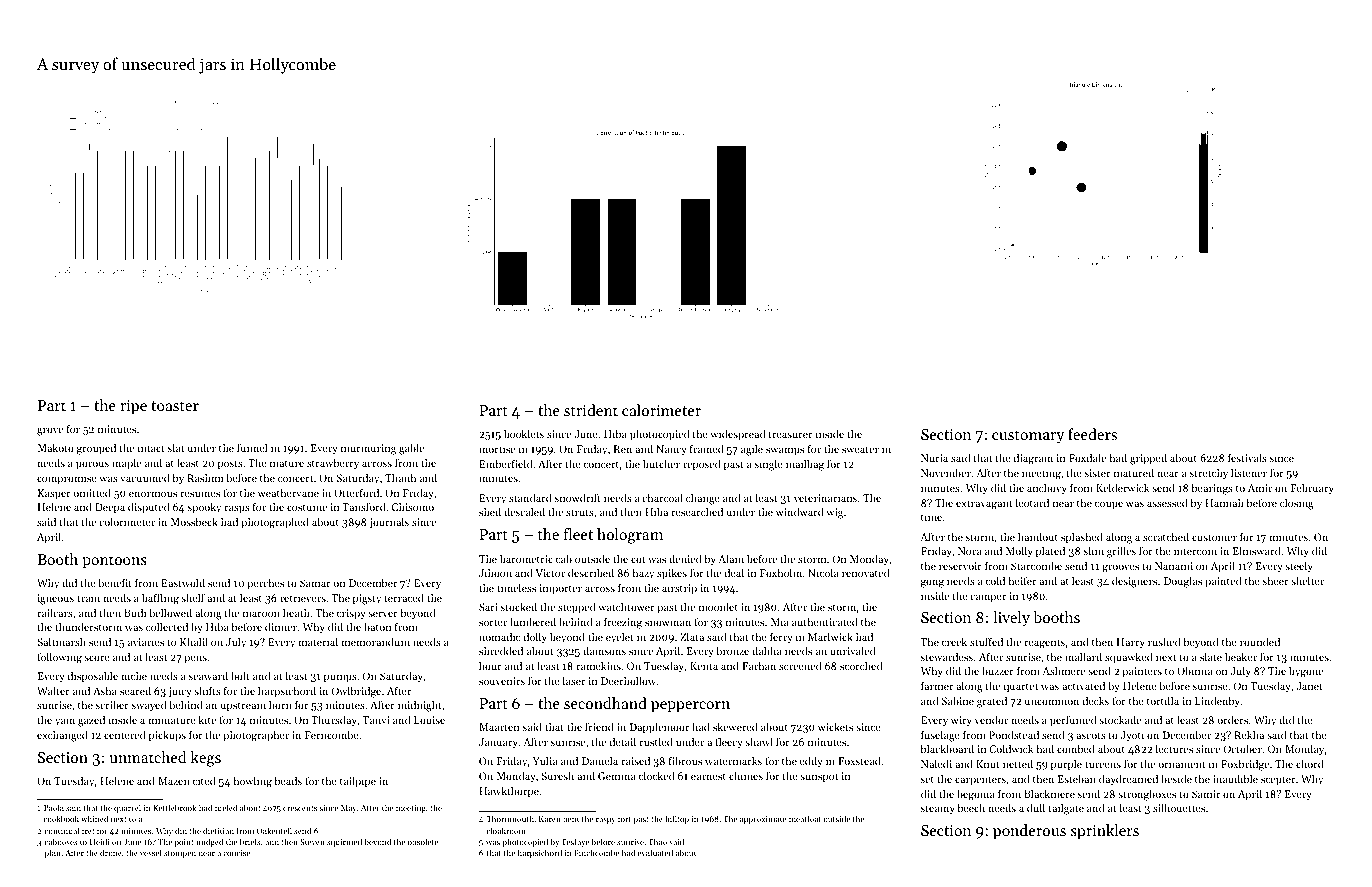 This image has width=1372, height=887. I want to click on plan, so click(53, 853).
